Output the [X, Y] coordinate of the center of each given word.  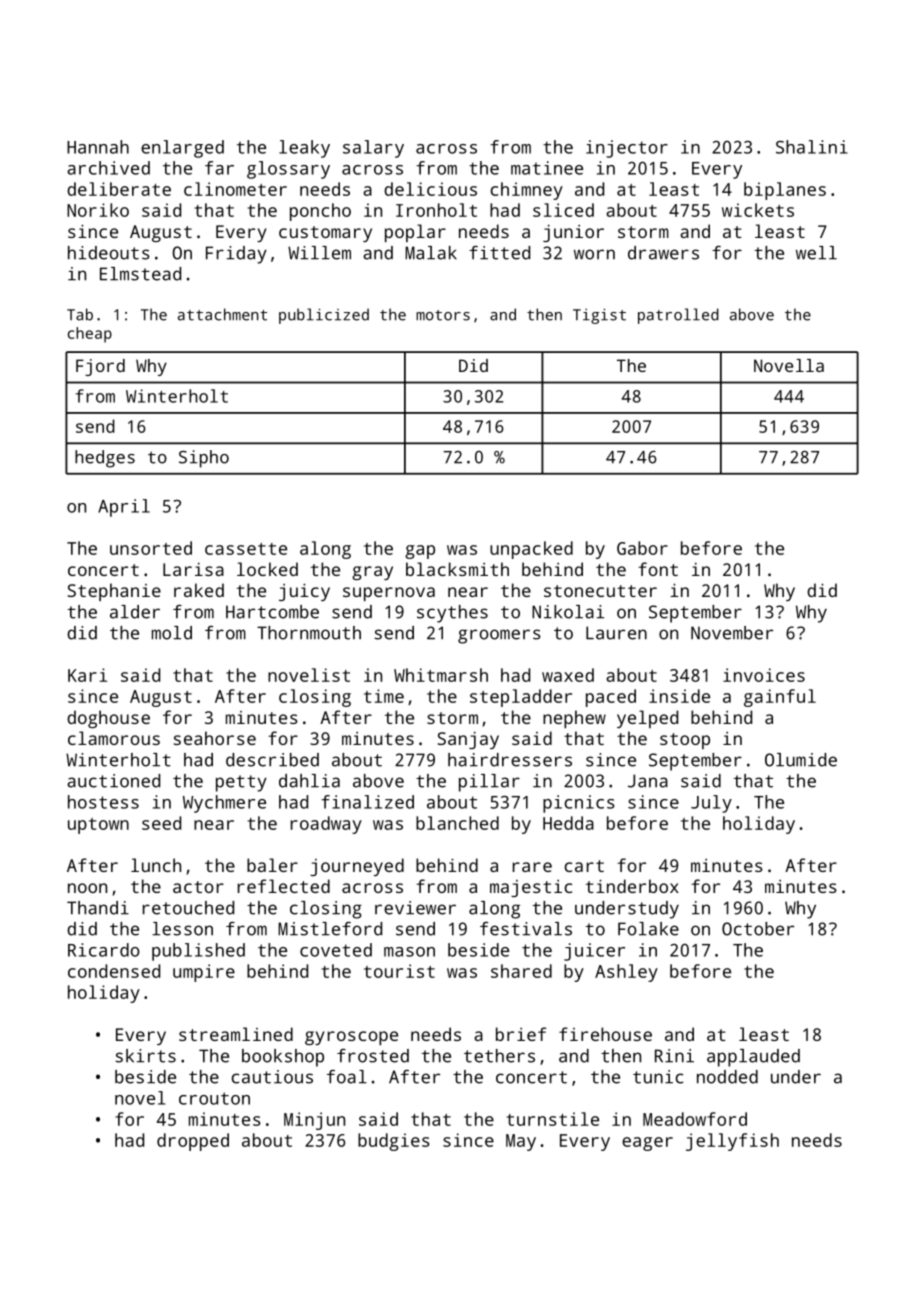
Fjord [100, 367]
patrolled [678, 316]
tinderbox [632, 886]
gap [420, 552]
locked [267, 569]
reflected [284, 886]
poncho [320, 212]
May [521, 1142]
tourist [399, 971]
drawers [663, 253]
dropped [193, 1142]
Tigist [599, 316]
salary [373, 149]
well [816, 253]
